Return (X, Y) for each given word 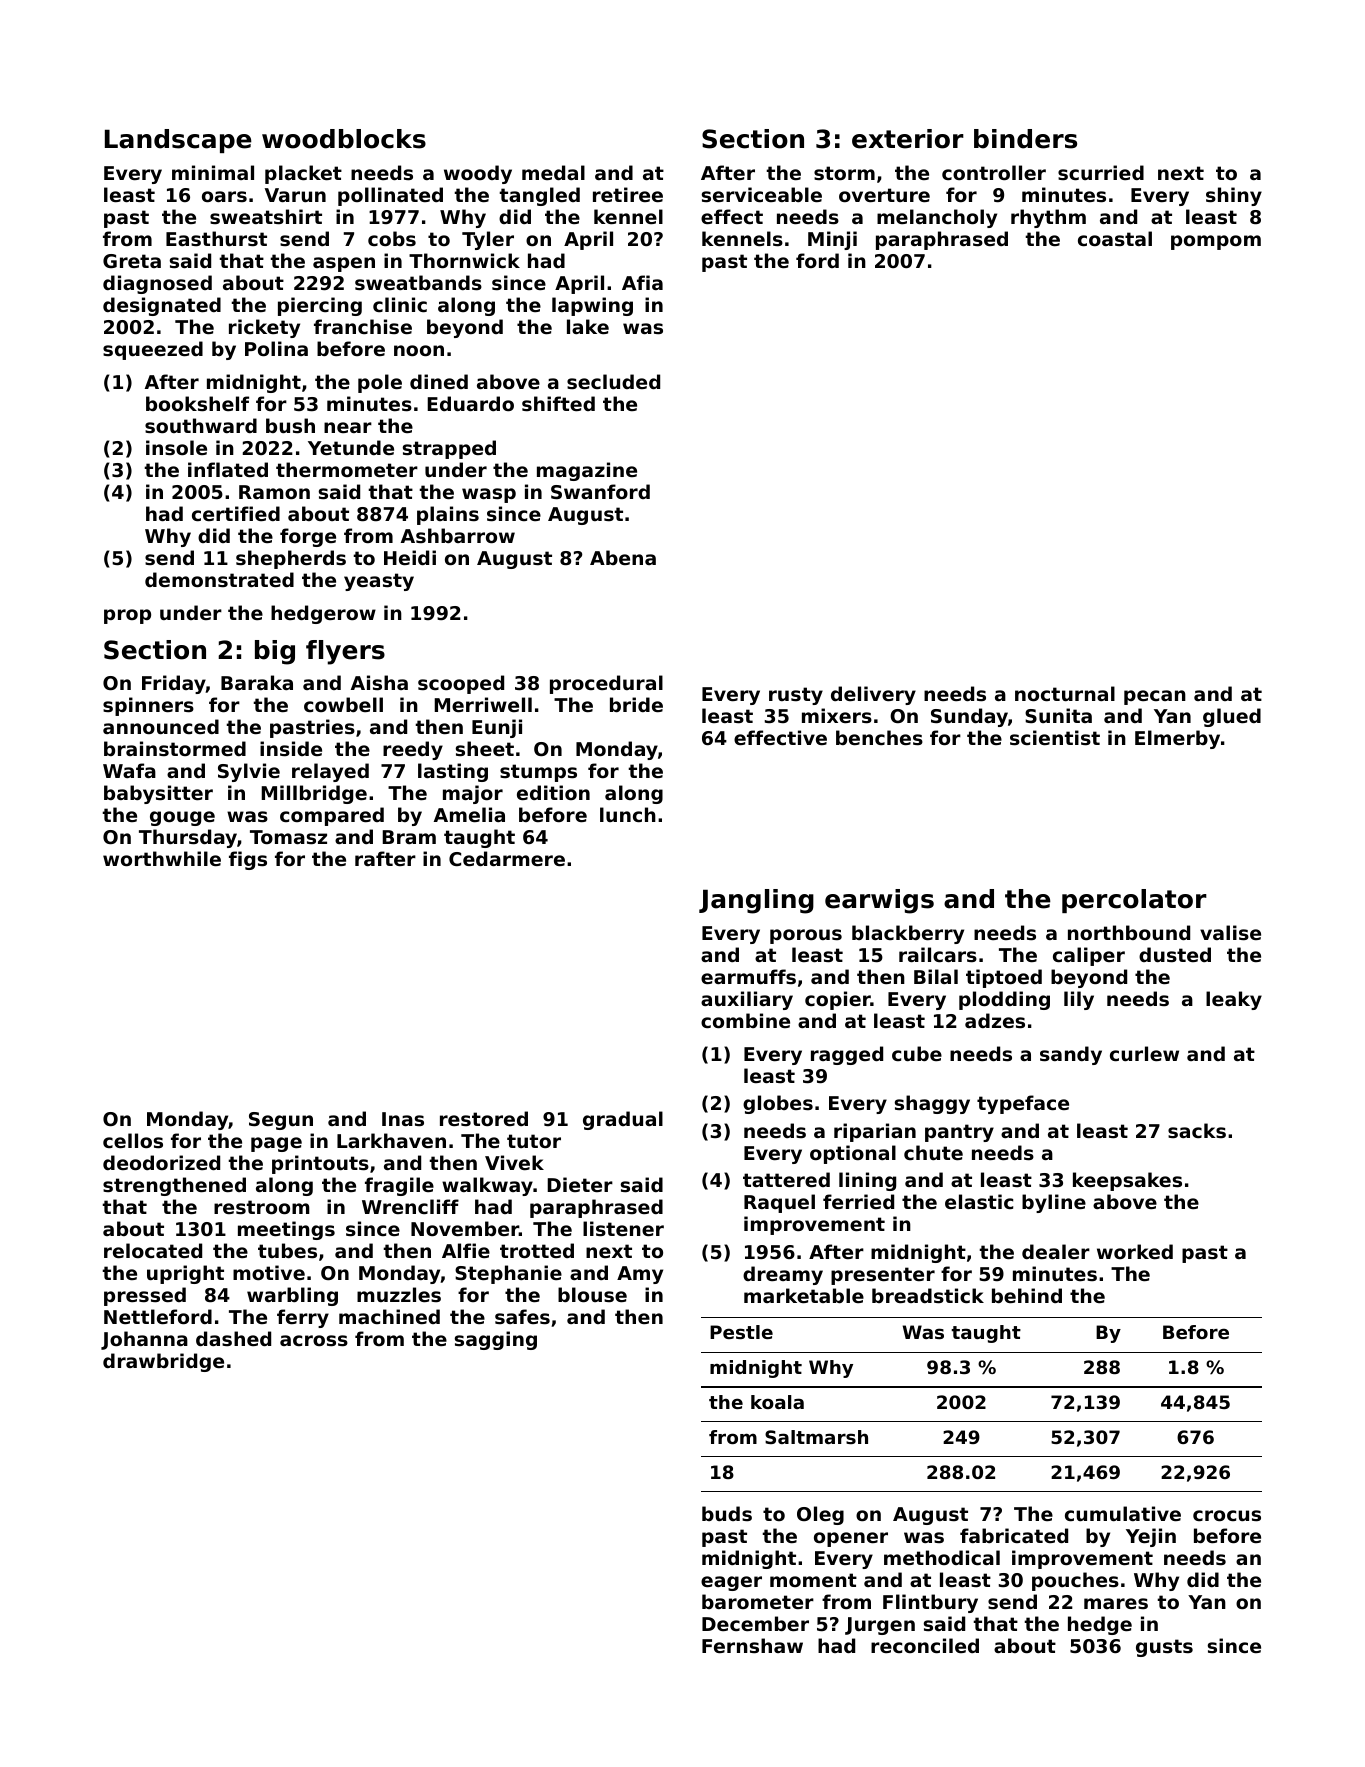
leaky (1234, 1000)
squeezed (153, 350)
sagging (496, 1340)
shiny (1234, 196)
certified (236, 513)
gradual (623, 1120)
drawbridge (163, 1362)
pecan (1155, 697)
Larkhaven (391, 1140)
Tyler (488, 240)
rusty (796, 696)
